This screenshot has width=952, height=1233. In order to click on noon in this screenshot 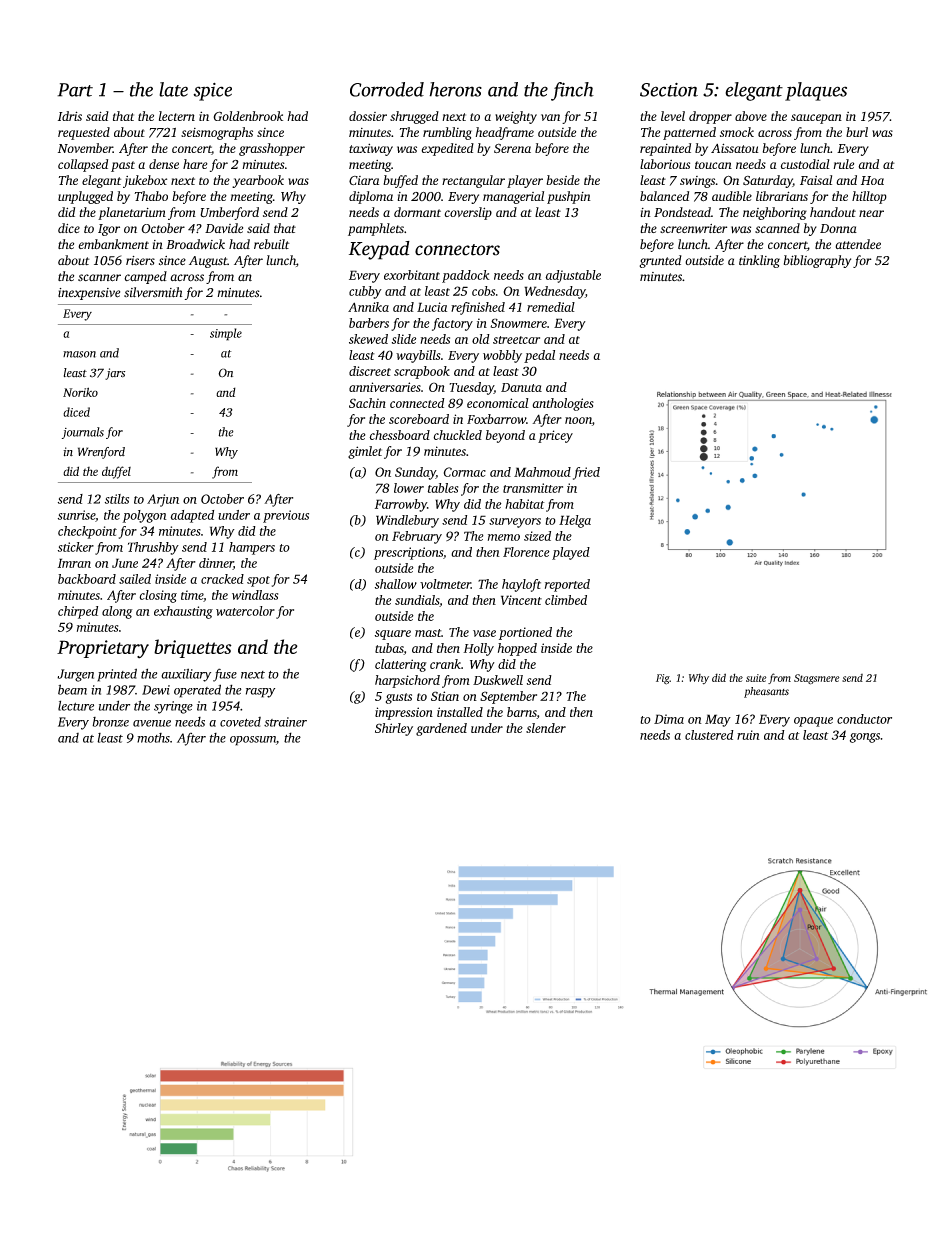, I will do `click(578, 420)`.
